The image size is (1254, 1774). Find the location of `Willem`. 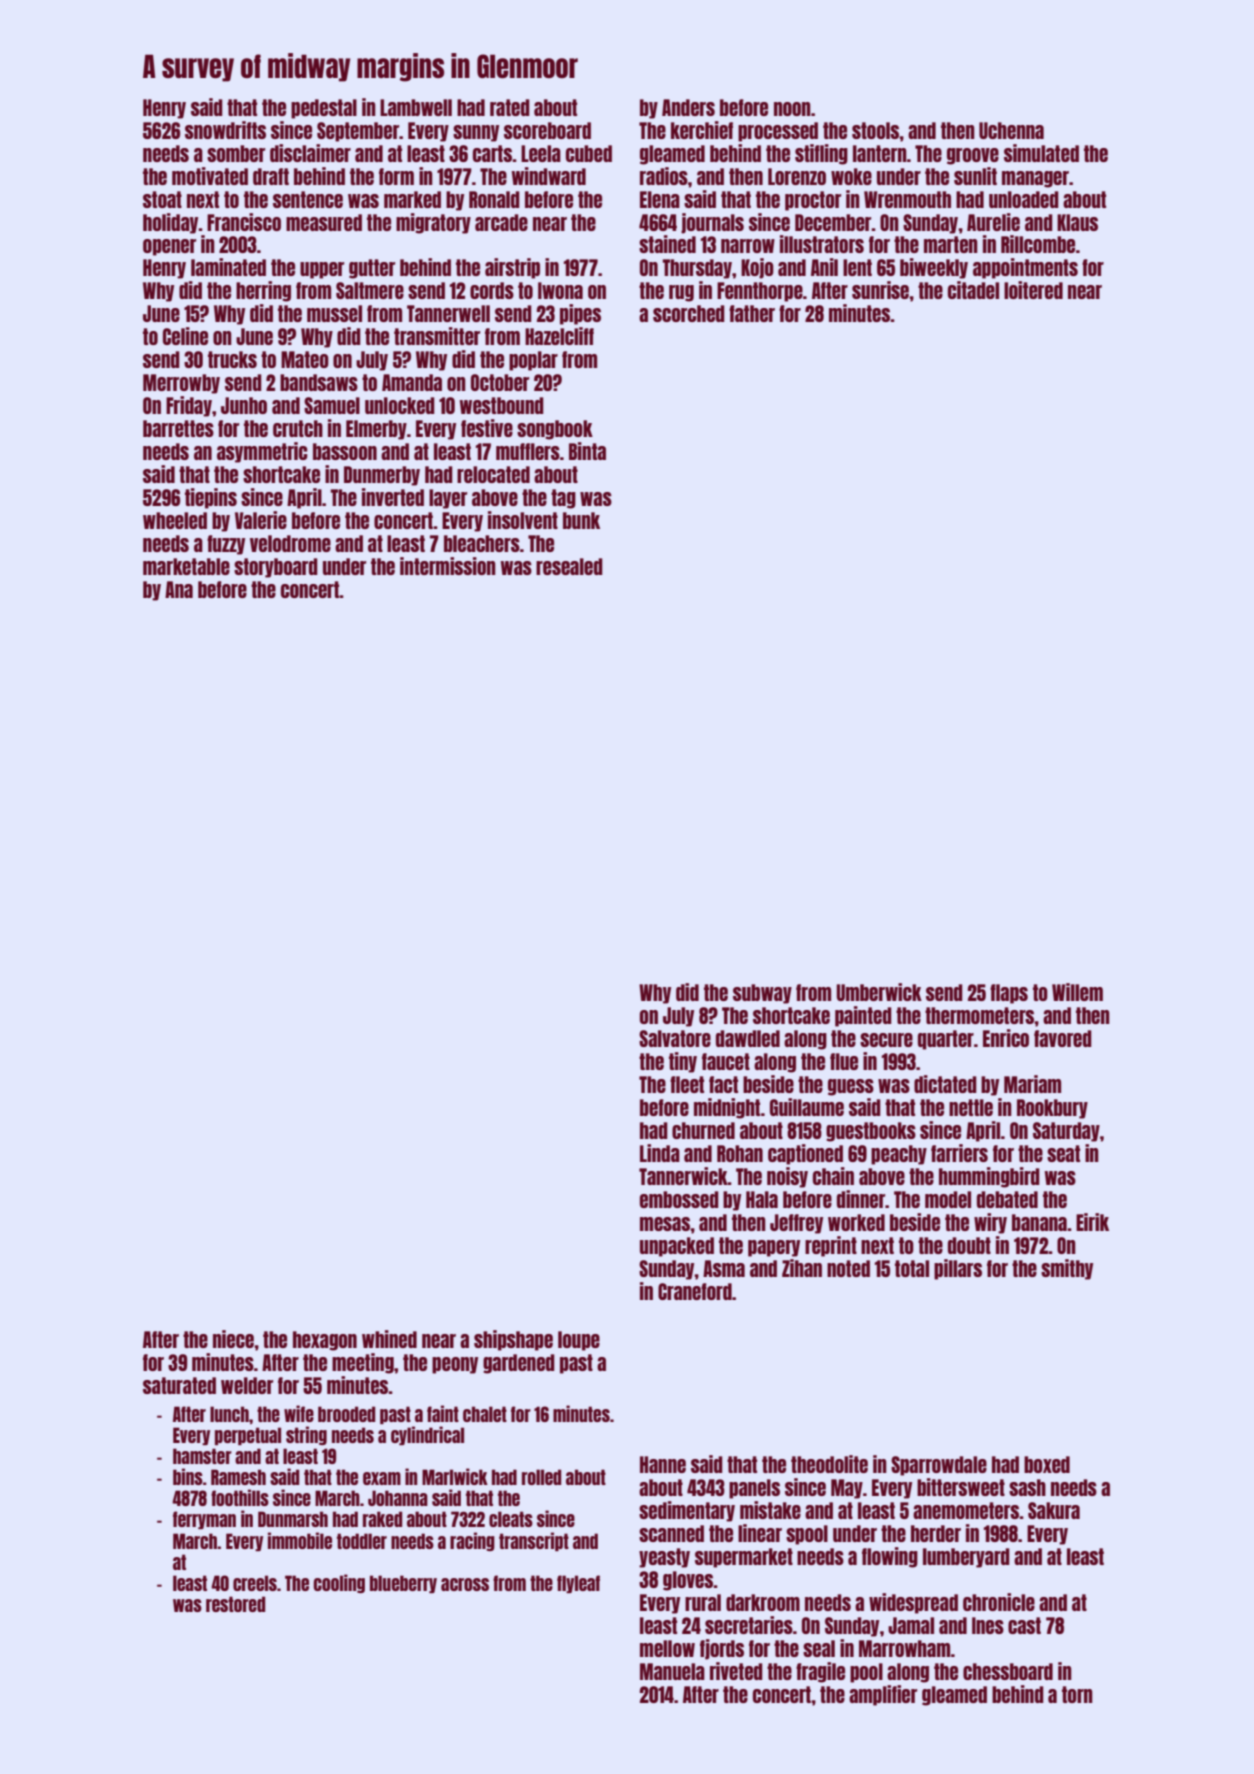

Willem is located at coordinates (1077, 992).
